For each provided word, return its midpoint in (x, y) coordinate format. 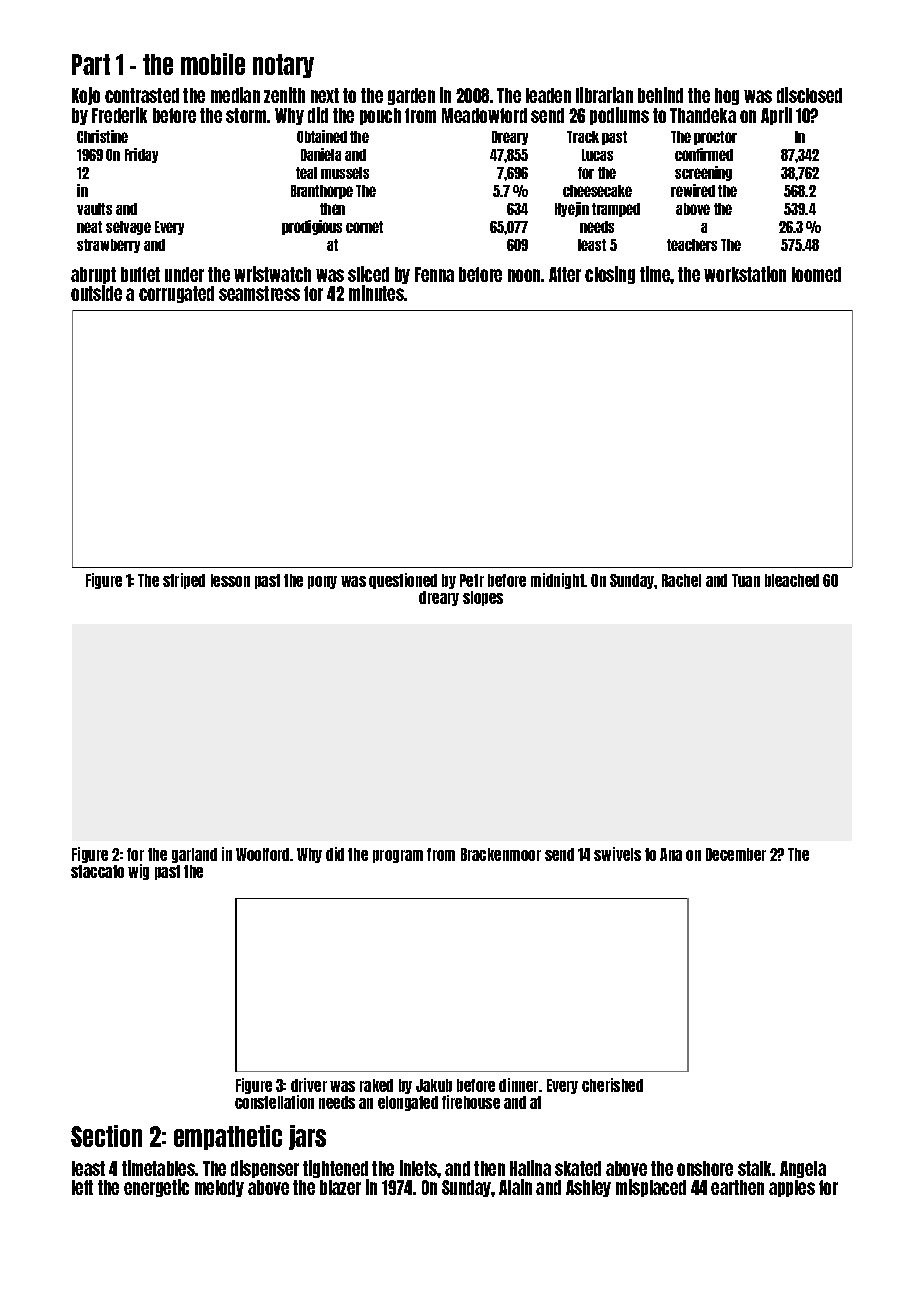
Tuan (746, 580)
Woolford (262, 854)
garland (194, 855)
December (736, 854)
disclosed (809, 95)
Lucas (597, 155)
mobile (213, 64)
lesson (230, 580)
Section (106, 1136)
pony (322, 582)
